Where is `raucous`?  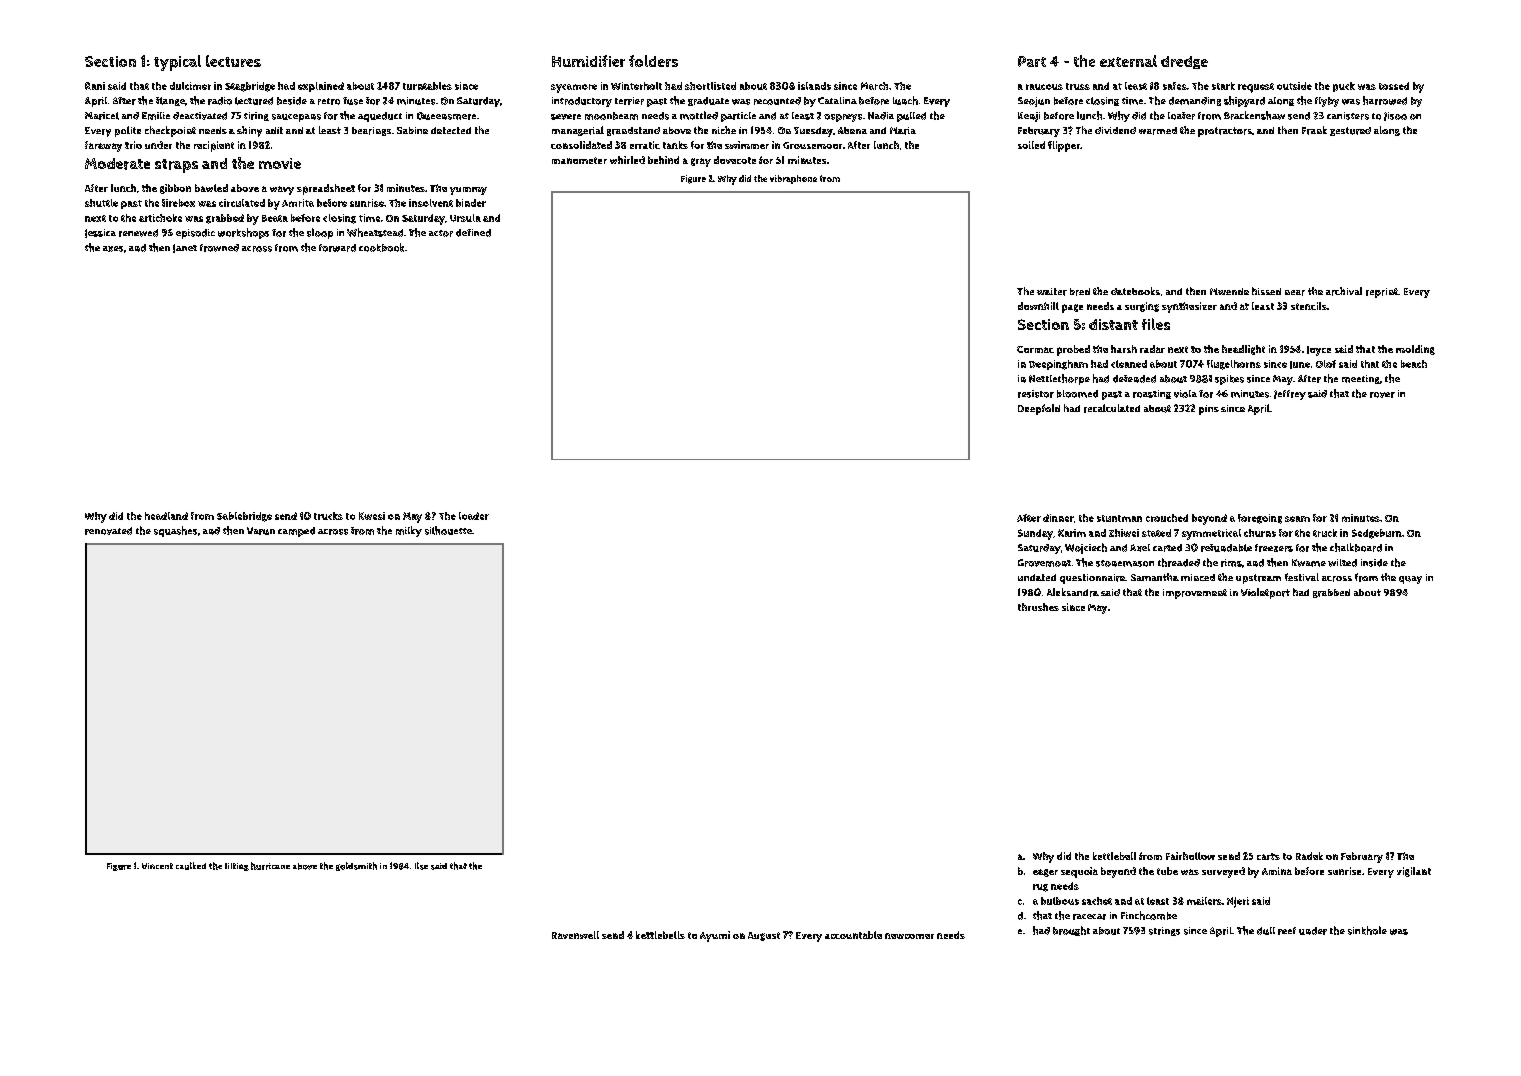 raucous is located at coordinates (1044, 87).
